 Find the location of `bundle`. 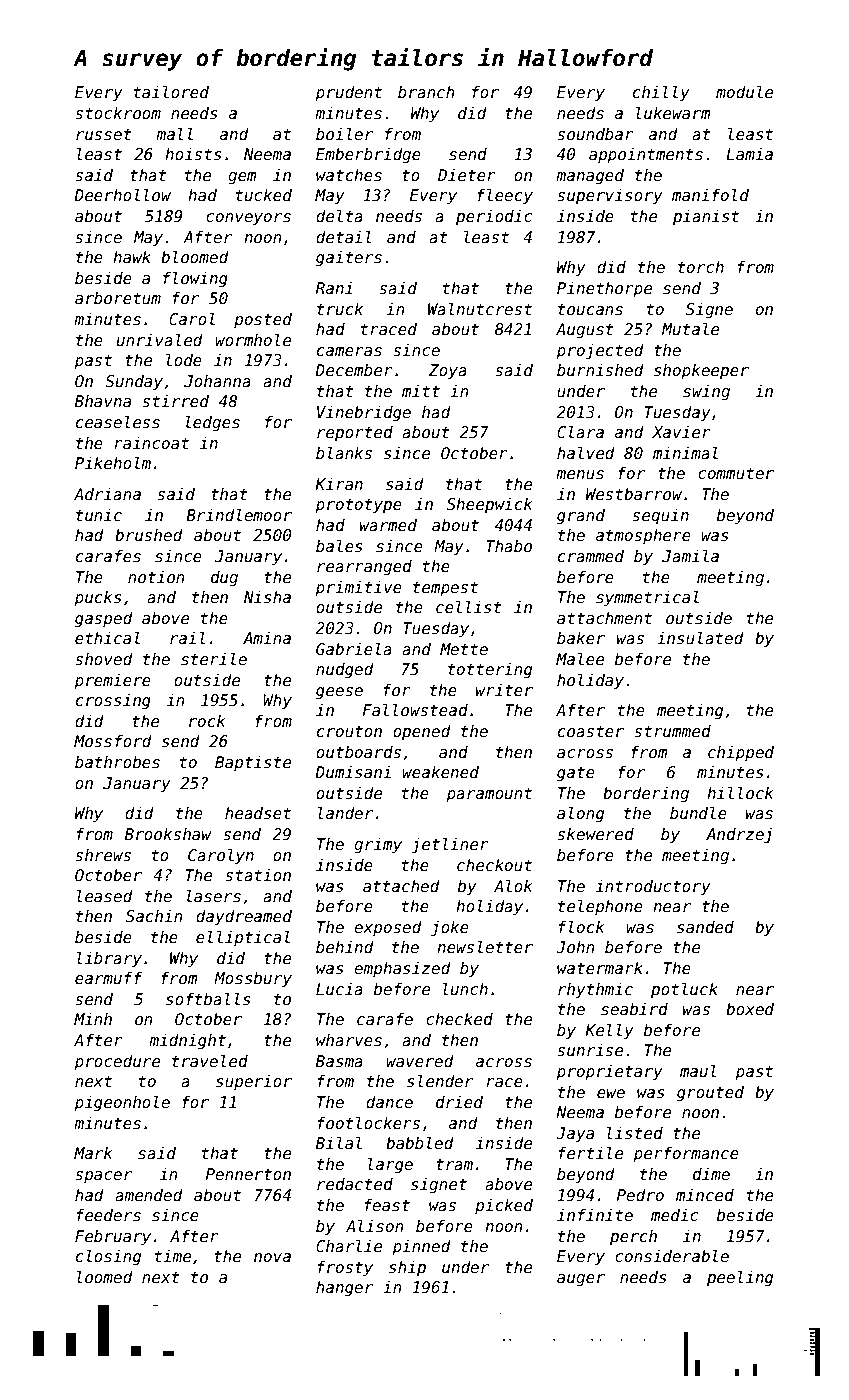

bundle is located at coordinates (698, 812).
